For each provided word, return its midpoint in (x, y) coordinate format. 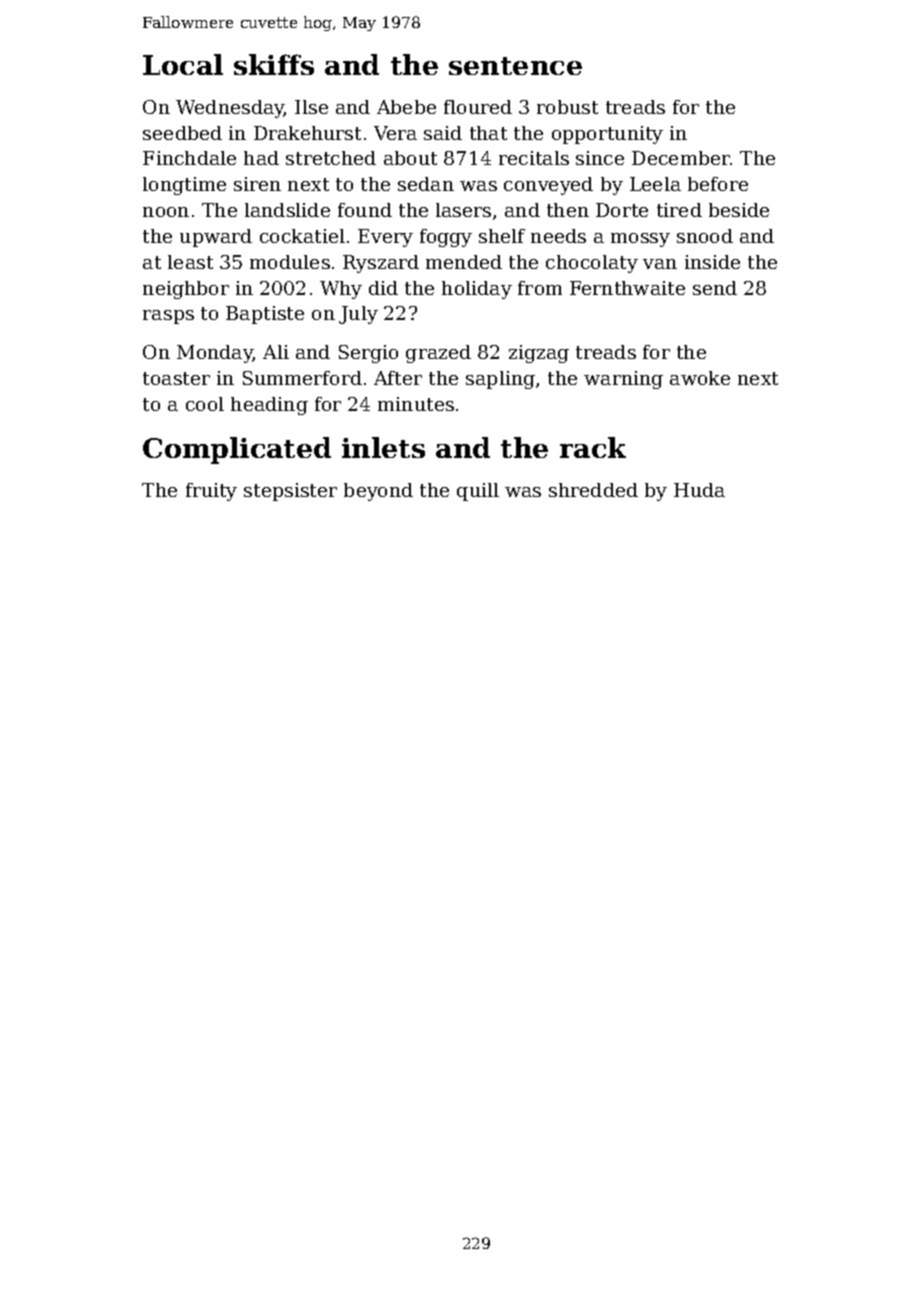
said (443, 133)
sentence (515, 66)
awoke (700, 378)
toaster (176, 378)
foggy (446, 238)
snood (705, 236)
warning (623, 380)
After (398, 378)
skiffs (274, 64)
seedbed (182, 133)
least (190, 262)
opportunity (607, 135)
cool (205, 404)
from (540, 288)
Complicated (237, 450)
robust (567, 107)
